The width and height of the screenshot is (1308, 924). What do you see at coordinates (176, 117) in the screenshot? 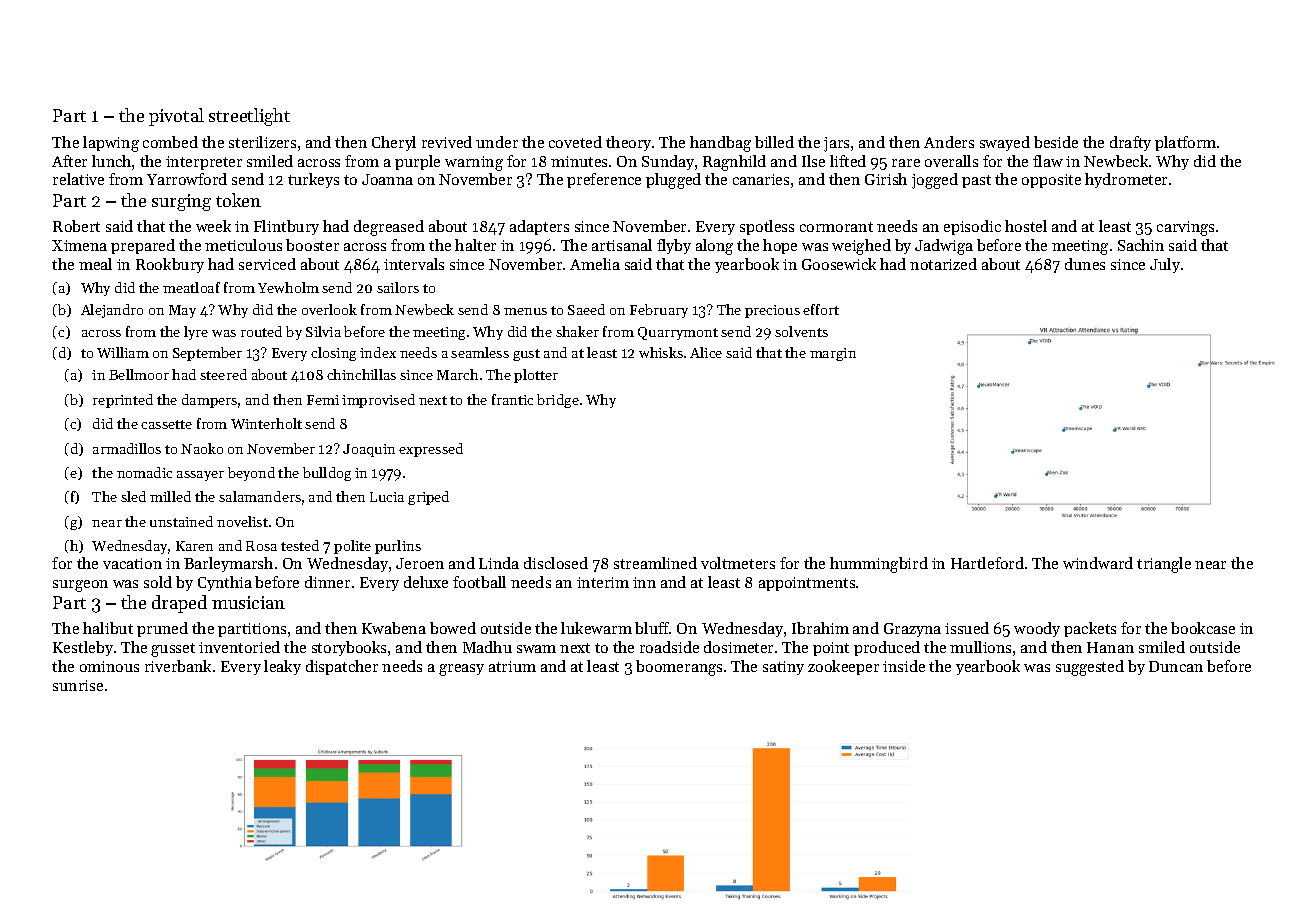
I see `pivotal` at bounding box center [176, 117].
